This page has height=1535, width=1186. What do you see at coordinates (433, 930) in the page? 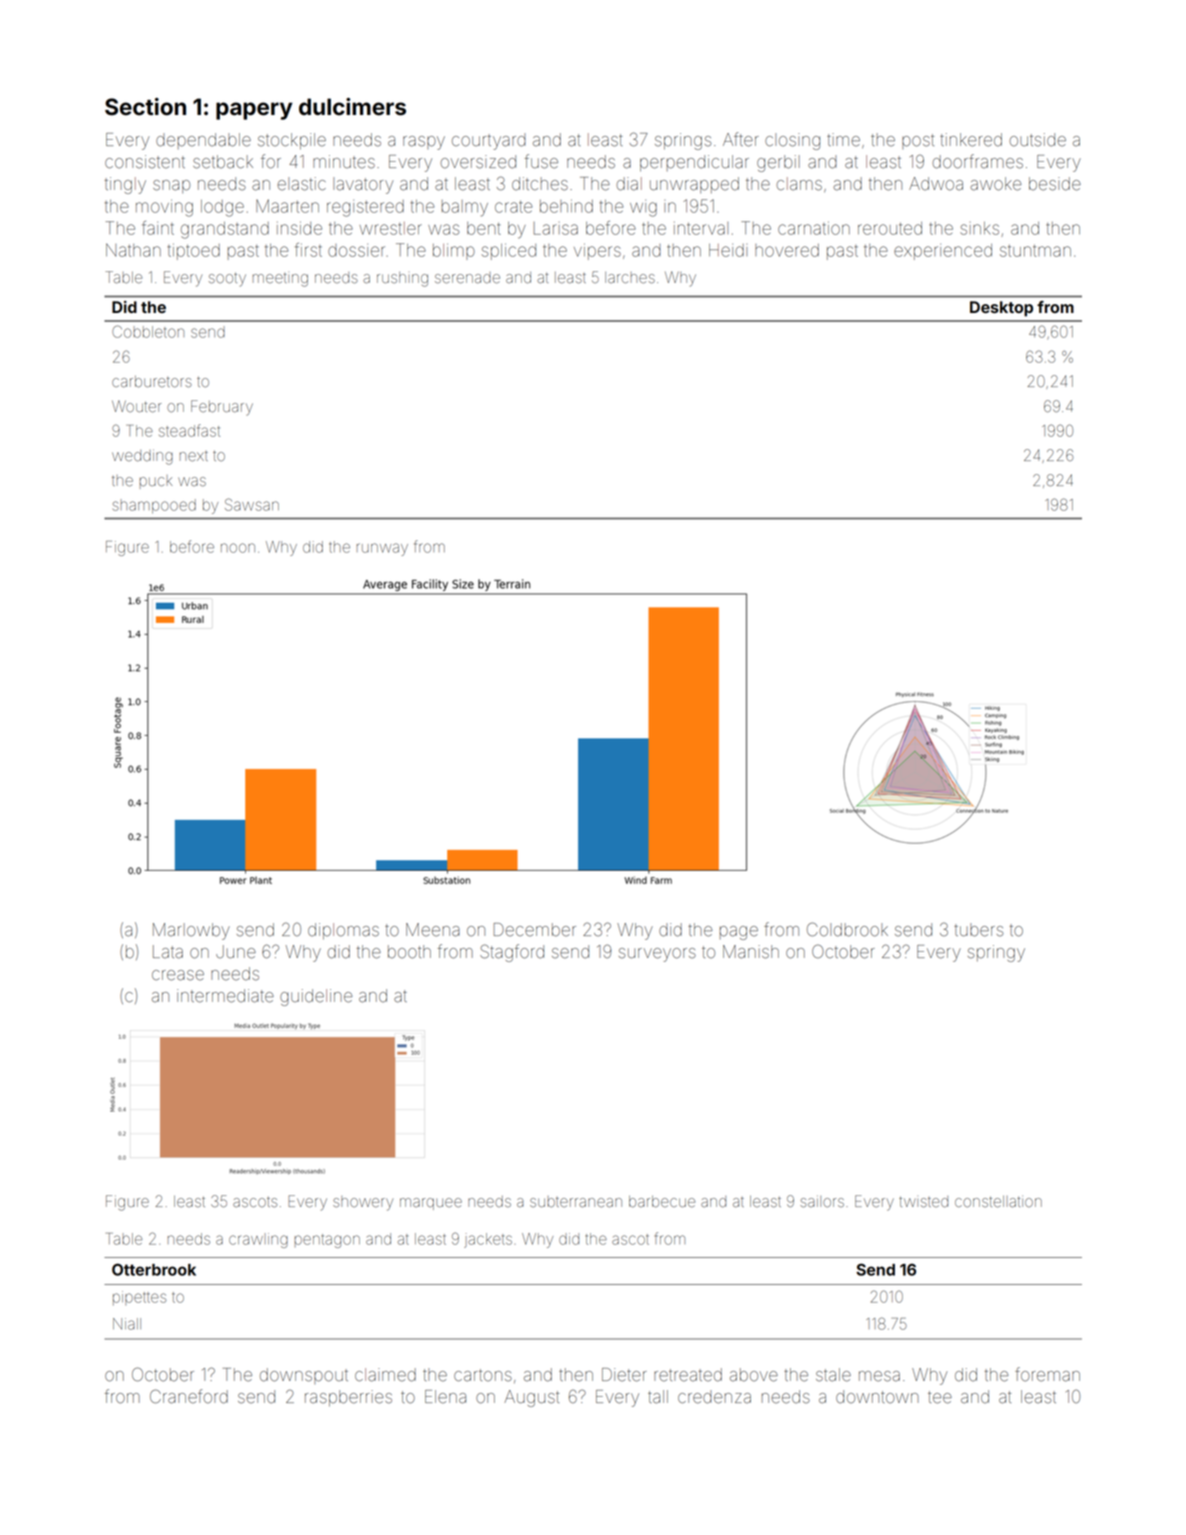
I see `Meena` at bounding box center [433, 930].
